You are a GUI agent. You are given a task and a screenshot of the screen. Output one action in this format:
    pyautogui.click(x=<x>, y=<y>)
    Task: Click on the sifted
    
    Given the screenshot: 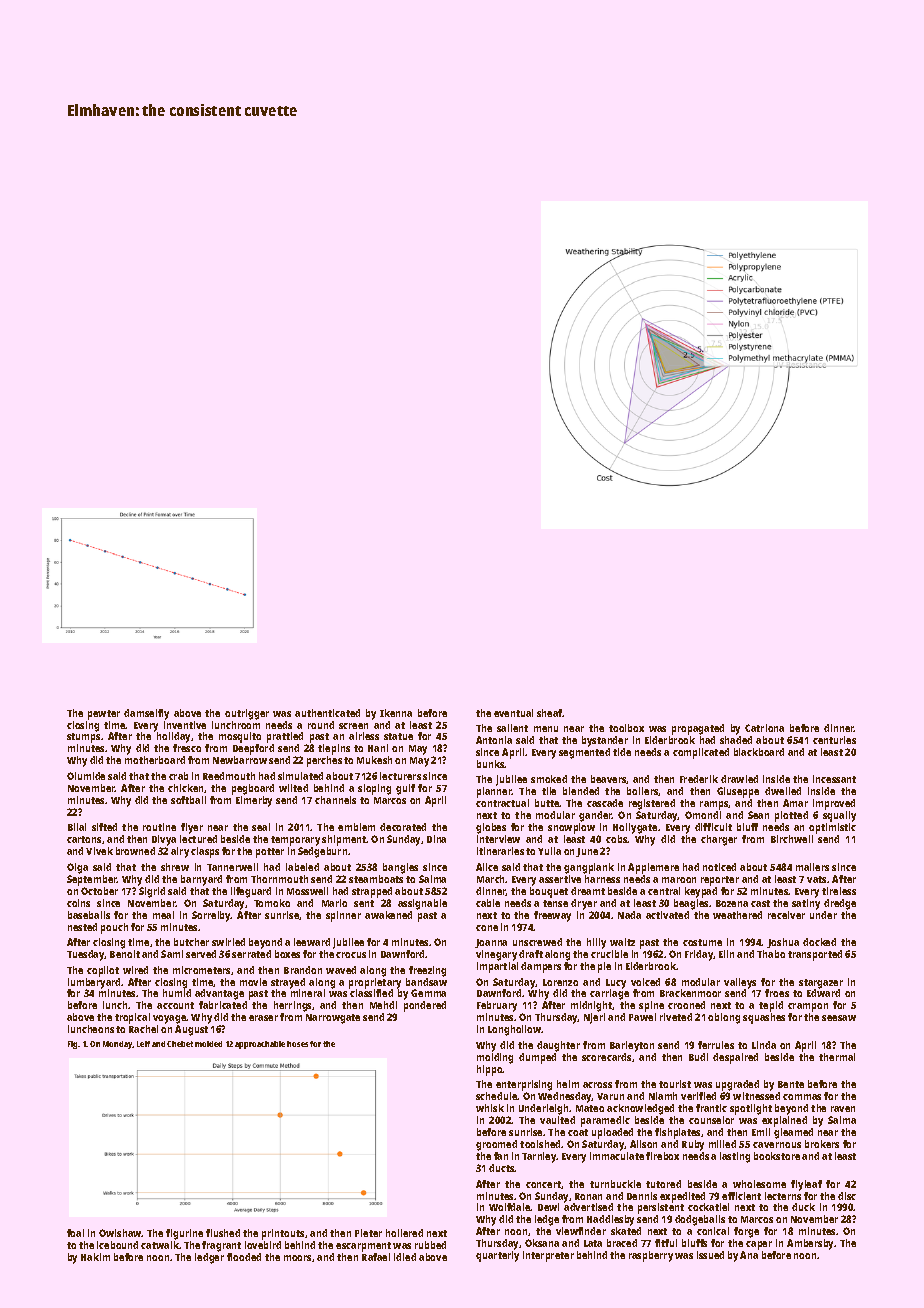 What is the action you would take?
    pyautogui.click(x=104, y=827)
